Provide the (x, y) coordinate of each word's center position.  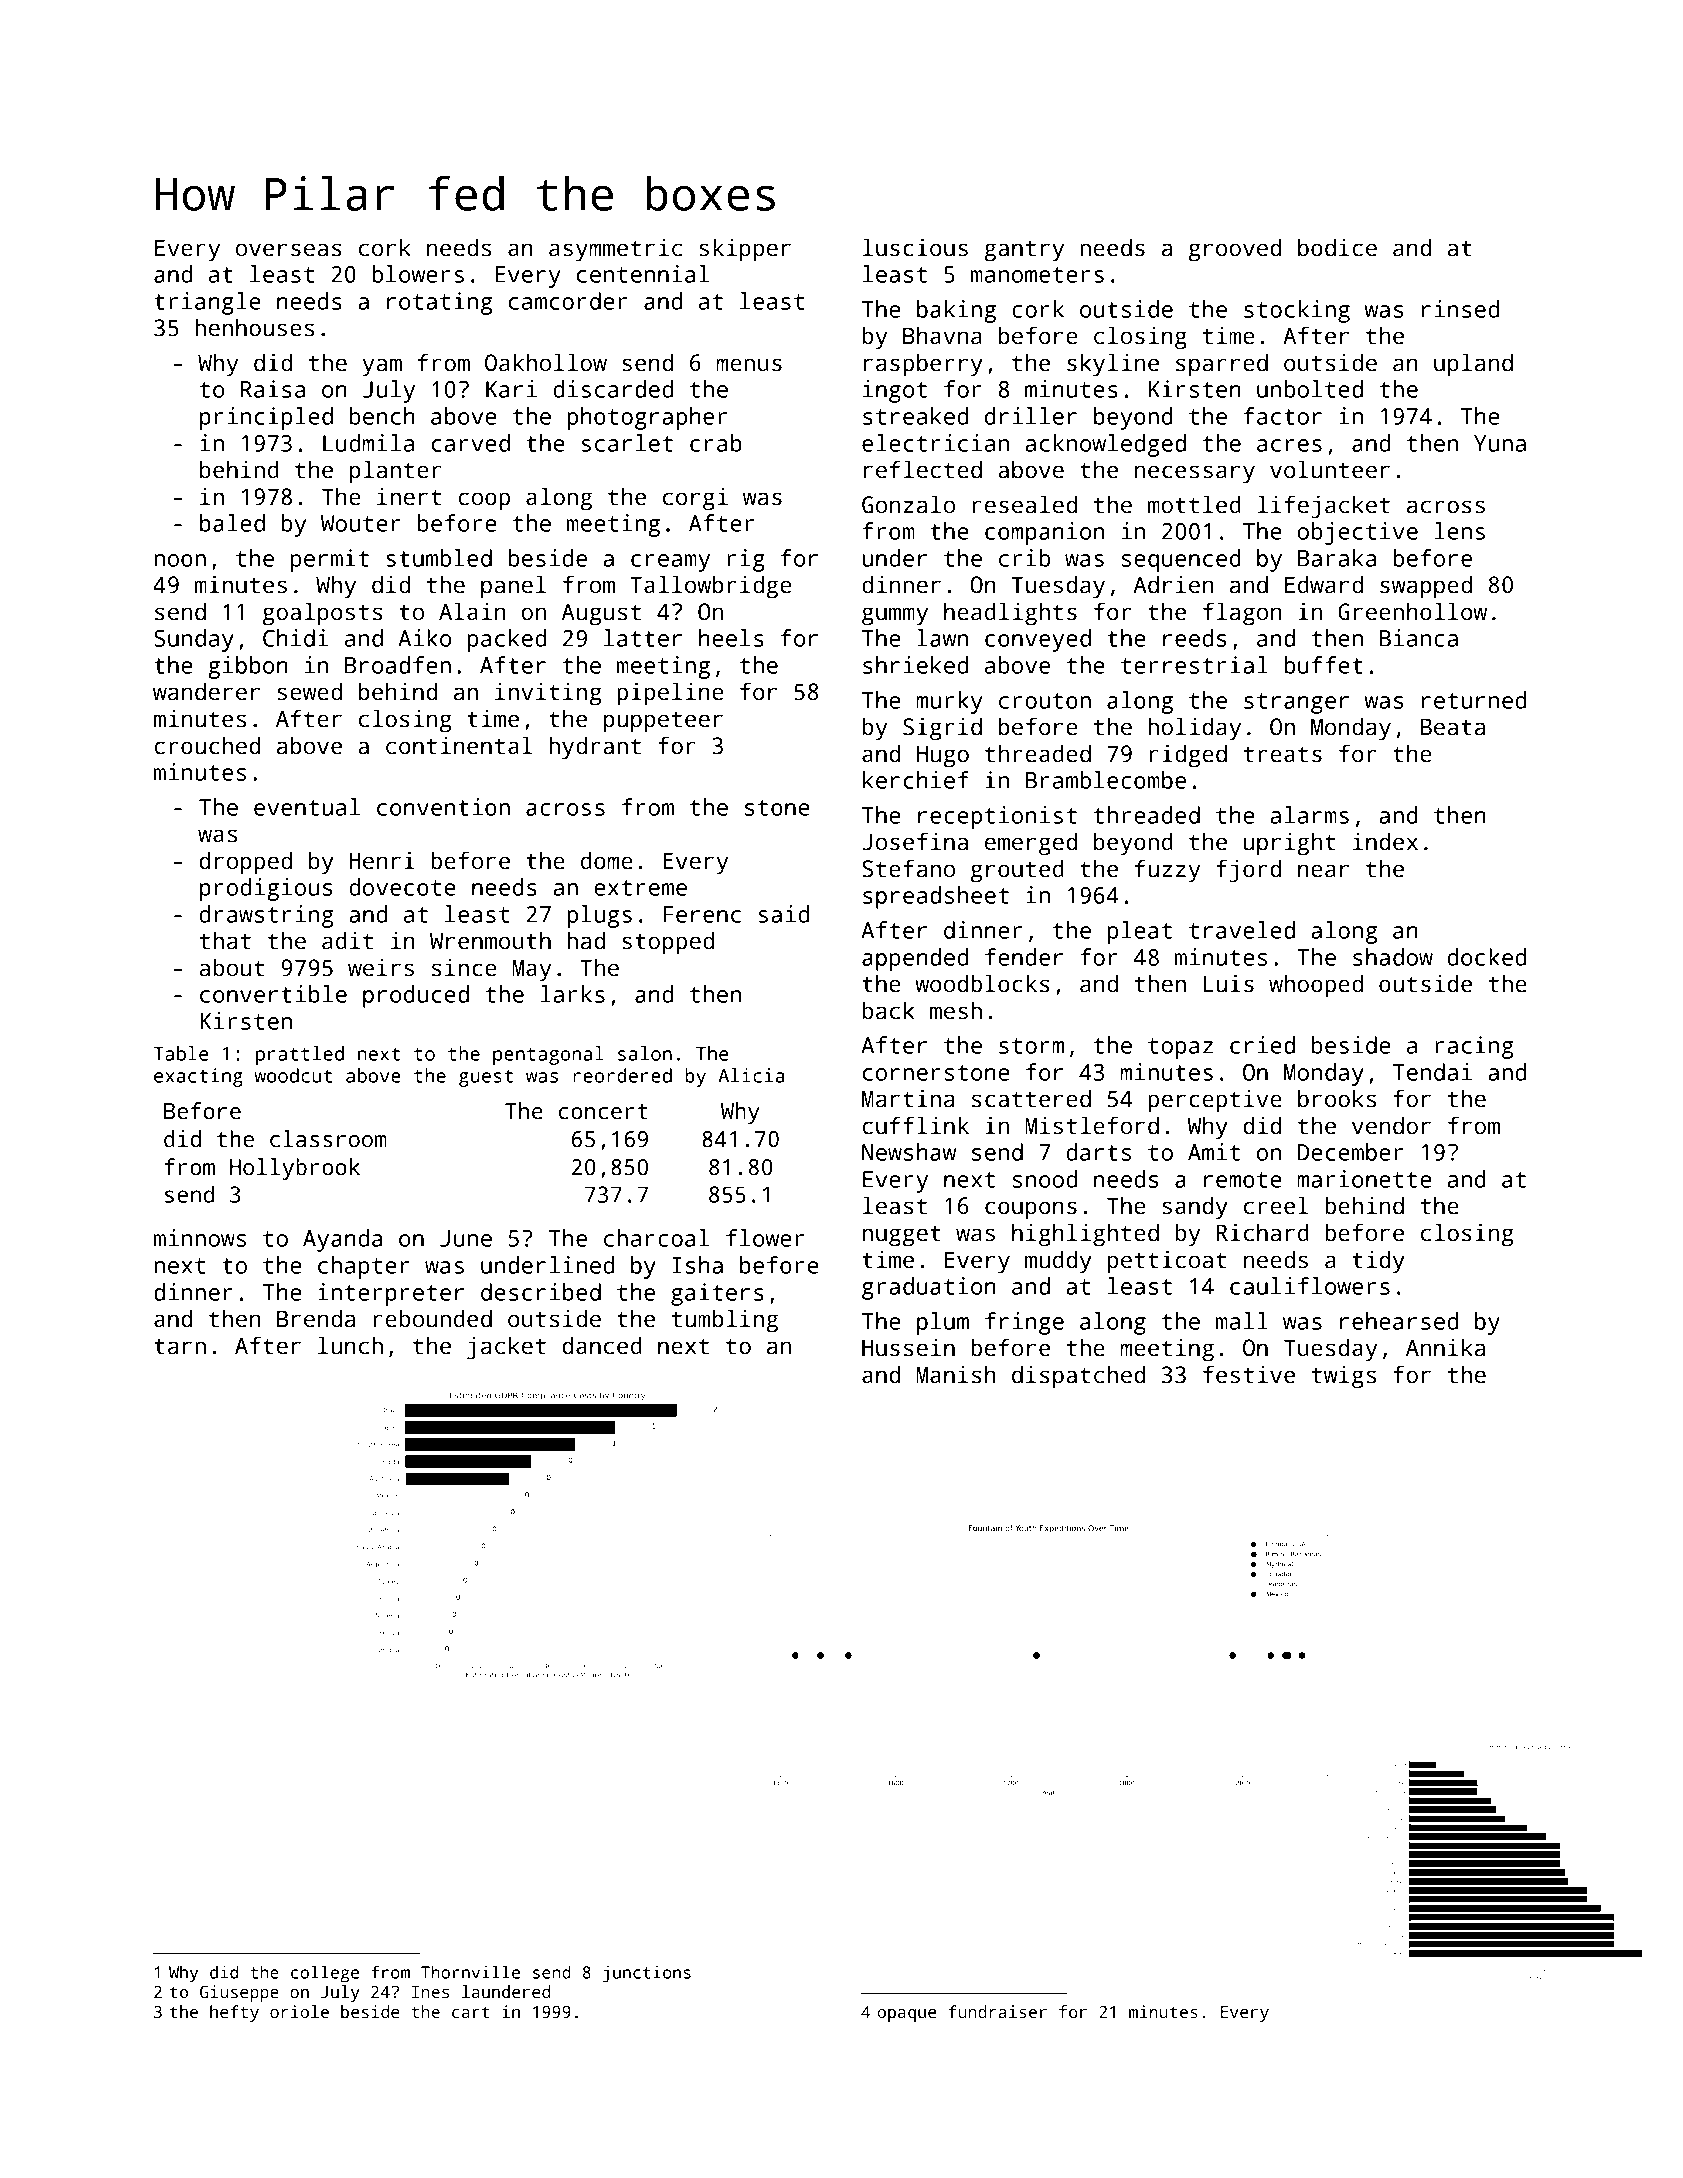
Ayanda (342, 1240)
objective (1358, 533)
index (1385, 841)
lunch (350, 1345)
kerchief (916, 780)
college (325, 1974)
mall (1242, 1321)
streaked (915, 416)
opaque (907, 2015)
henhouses (254, 327)
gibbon (248, 667)
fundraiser (997, 2012)
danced (602, 1345)
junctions (647, 1974)
